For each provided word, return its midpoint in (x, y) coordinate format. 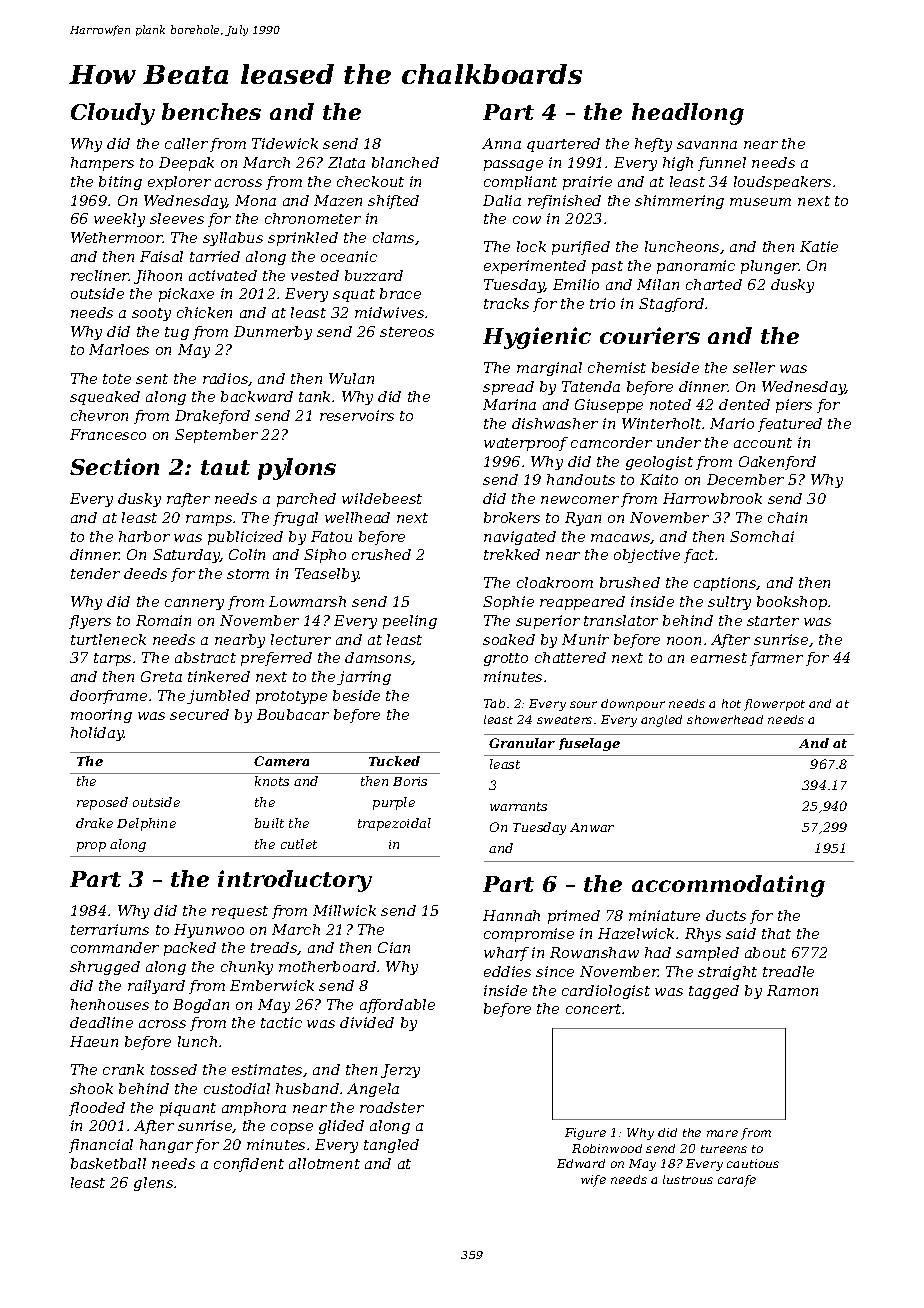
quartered (563, 145)
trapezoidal (394, 824)
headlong (688, 114)
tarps (112, 659)
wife (593, 1181)
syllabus (233, 239)
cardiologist (606, 992)
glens (153, 1184)
